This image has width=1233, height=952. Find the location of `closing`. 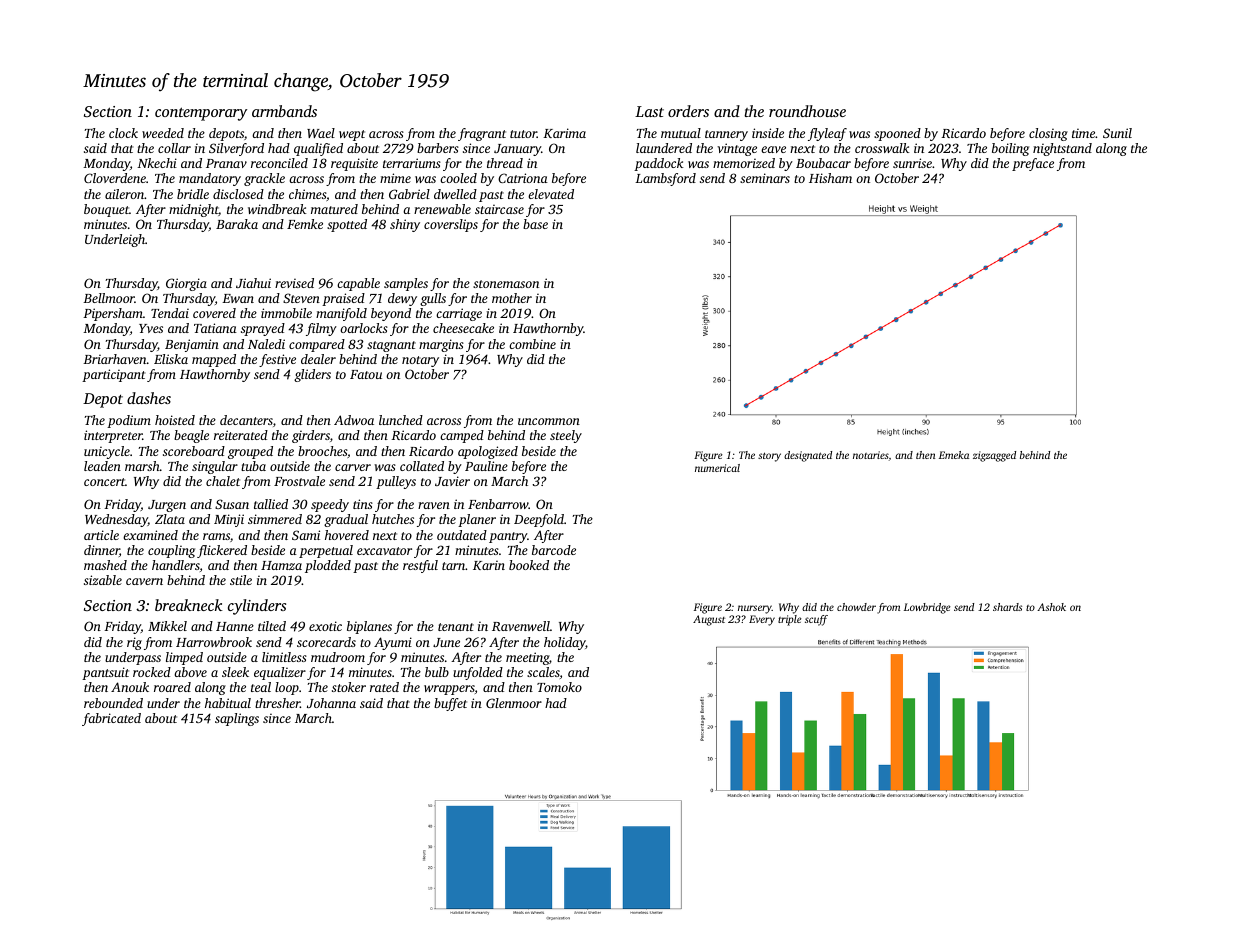

closing is located at coordinates (1048, 134).
